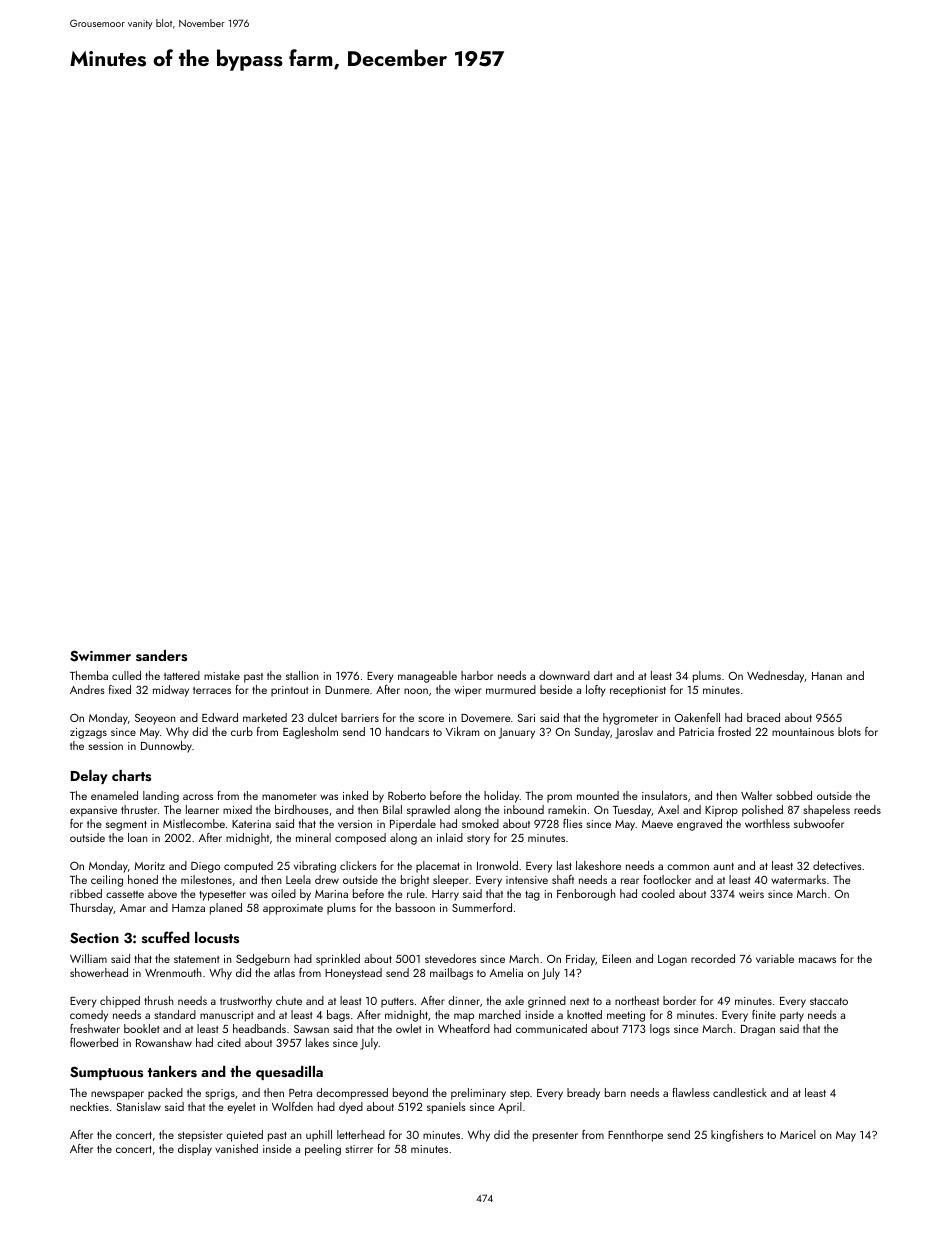 The height and width of the screenshot is (1233, 952). What do you see at coordinates (532, 896) in the screenshot?
I see `tag` at bounding box center [532, 896].
